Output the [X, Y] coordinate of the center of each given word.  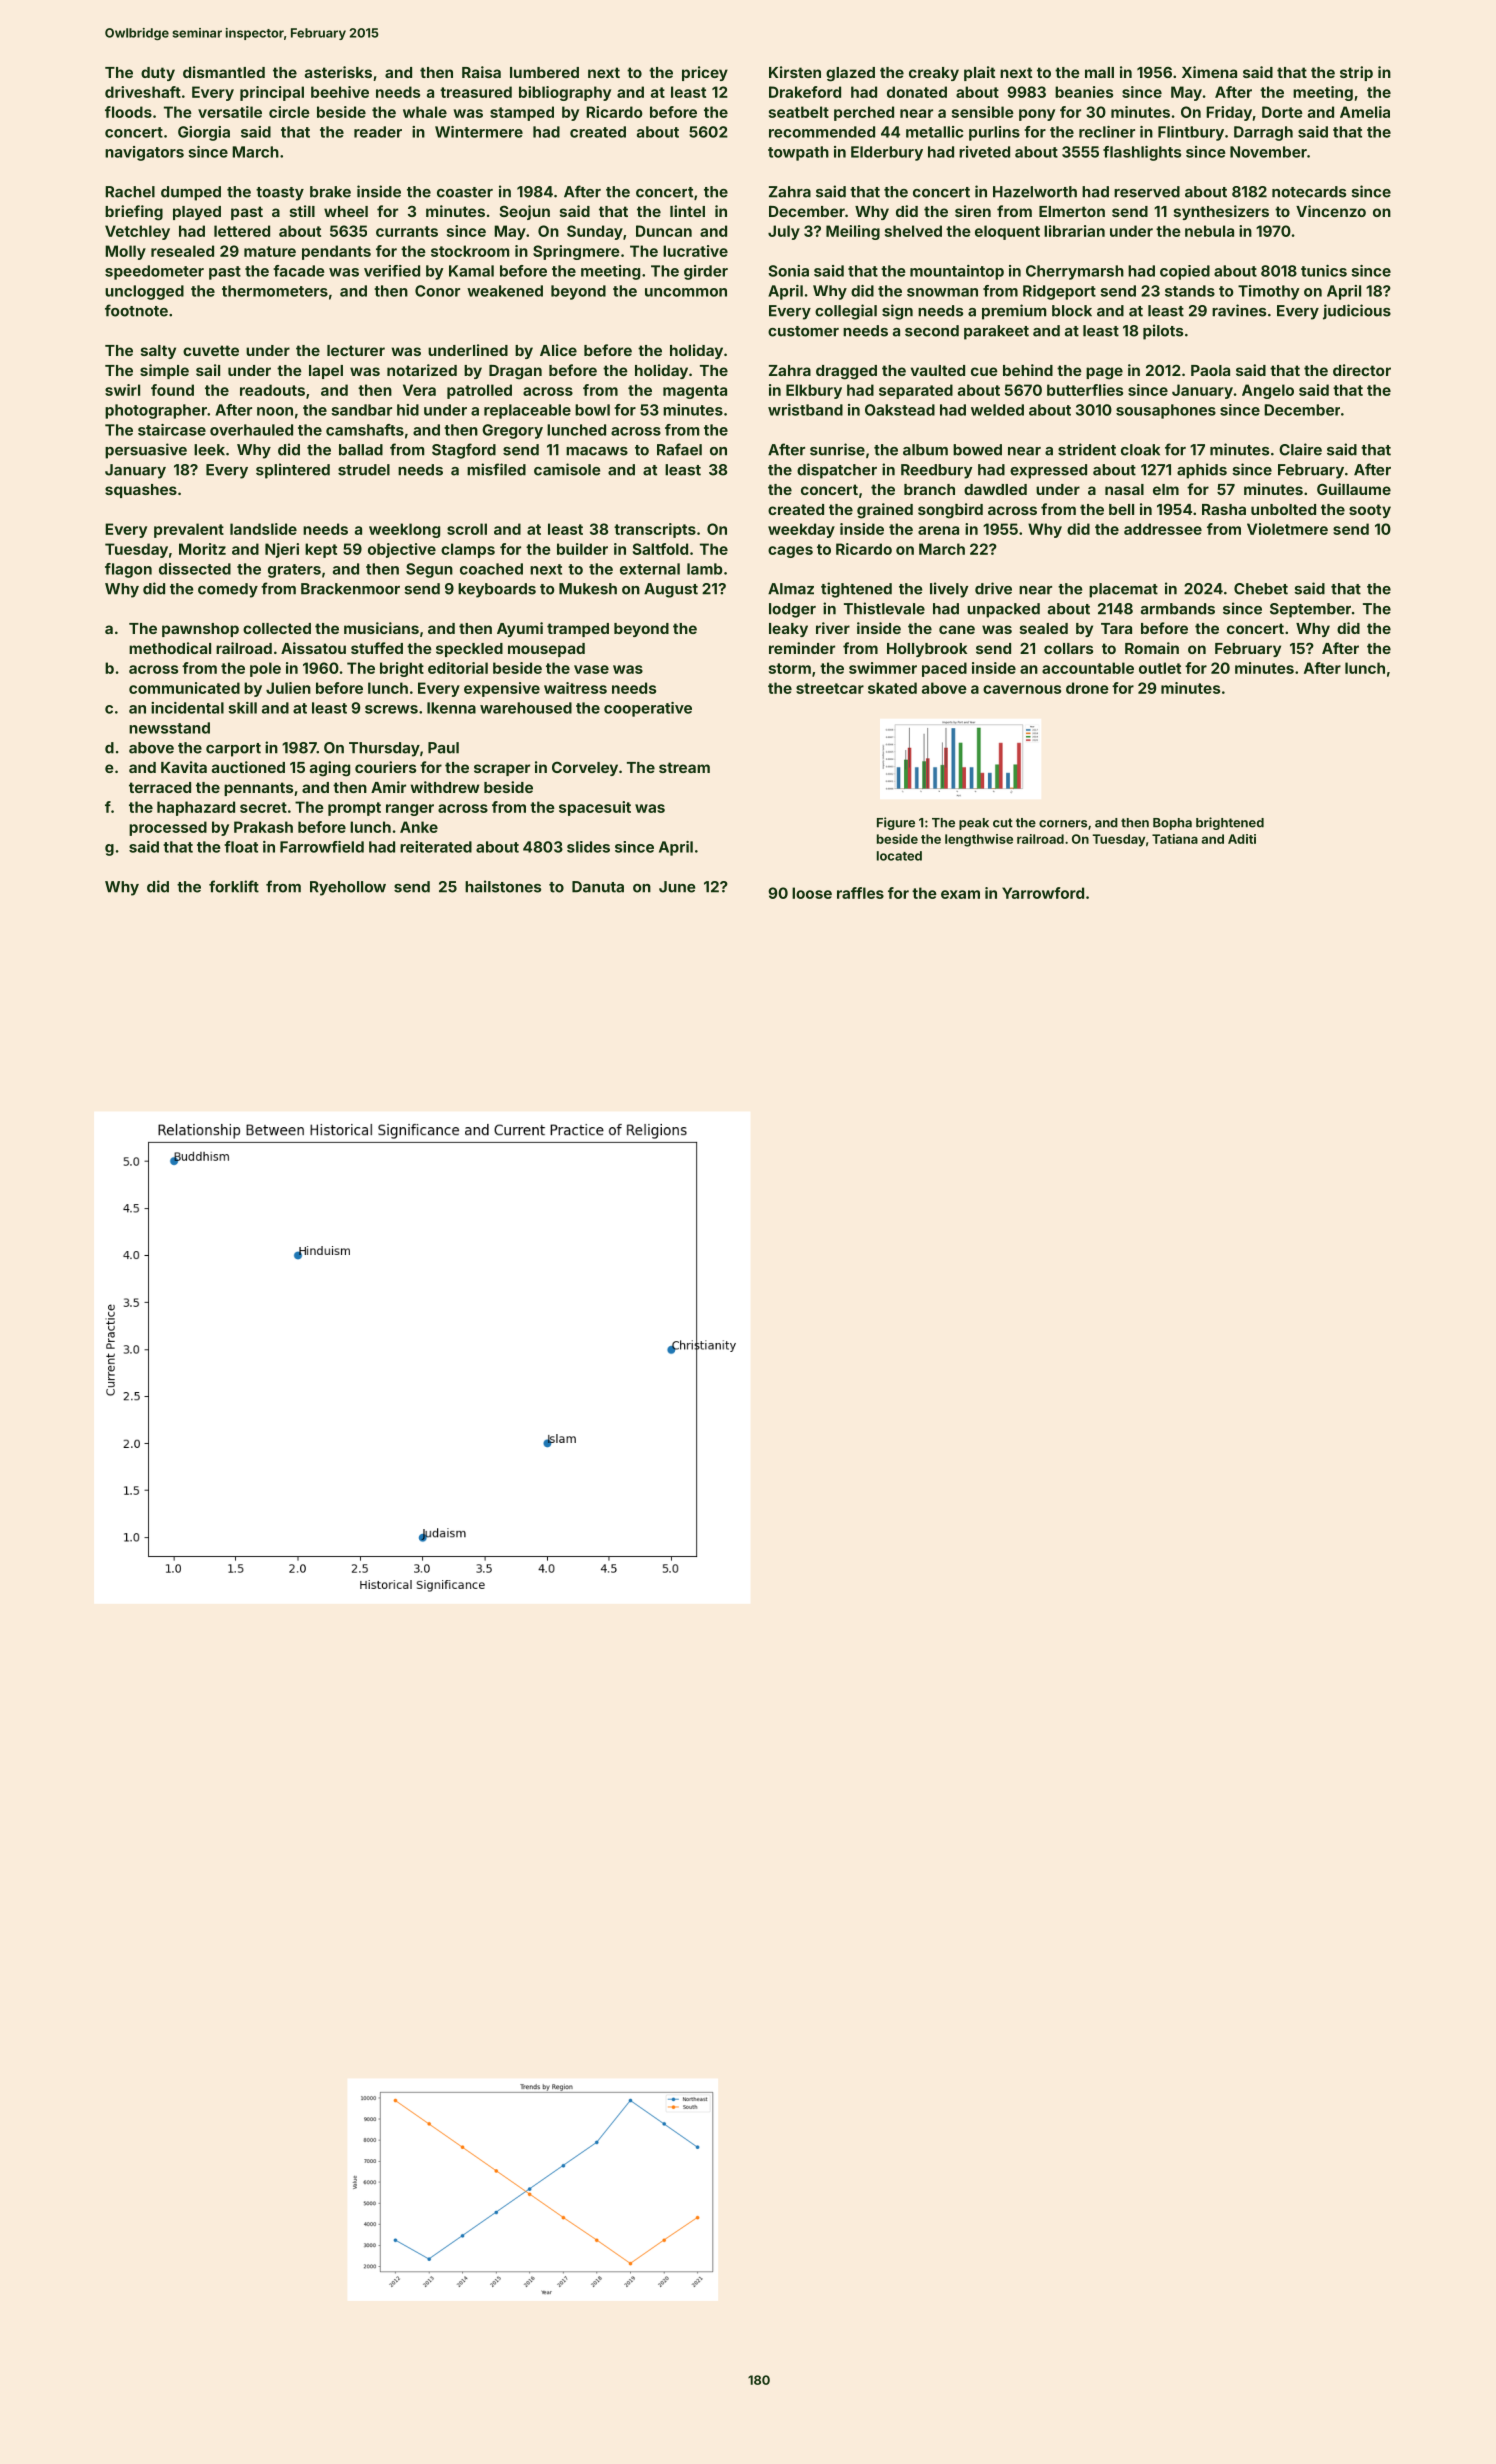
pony [1037, 115]
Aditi [1242, 839]
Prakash [263, 827]
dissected [195, 569]
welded [997, 410]
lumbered [544, 72]
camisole [567, 469]
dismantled [224, 72]
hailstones [503, 886]
